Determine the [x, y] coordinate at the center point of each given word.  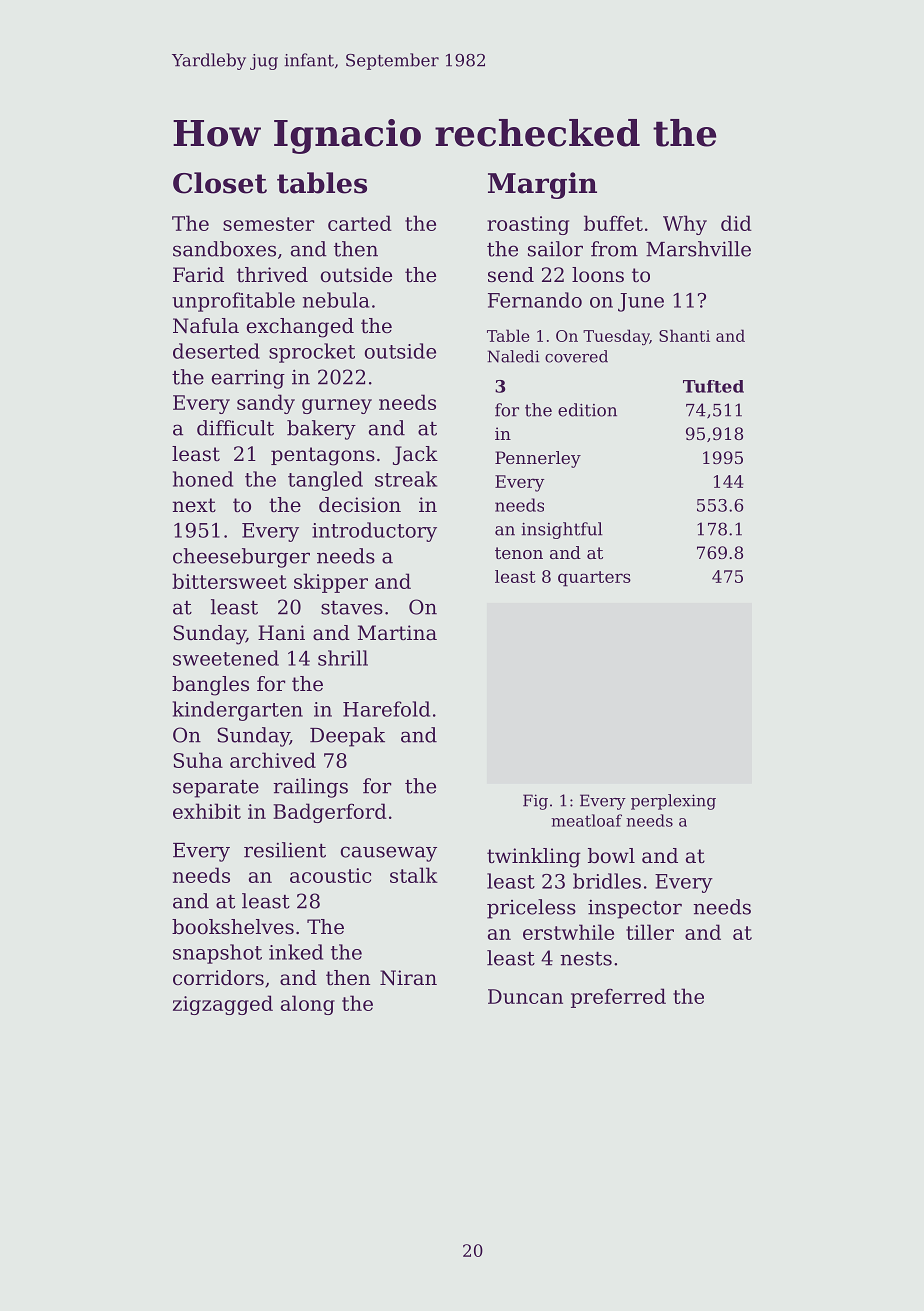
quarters [594, 579]
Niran [408, 978]
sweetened [226, 658]
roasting [528, 225]
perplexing [673, 802]
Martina [397, 632]
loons [598, 275]
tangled [325, 481]
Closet [220, 183]
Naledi [513, 356]
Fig [535, 802]
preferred [618, 998]
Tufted [713, 386]
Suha [198, 760]
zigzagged [223, 1005]
